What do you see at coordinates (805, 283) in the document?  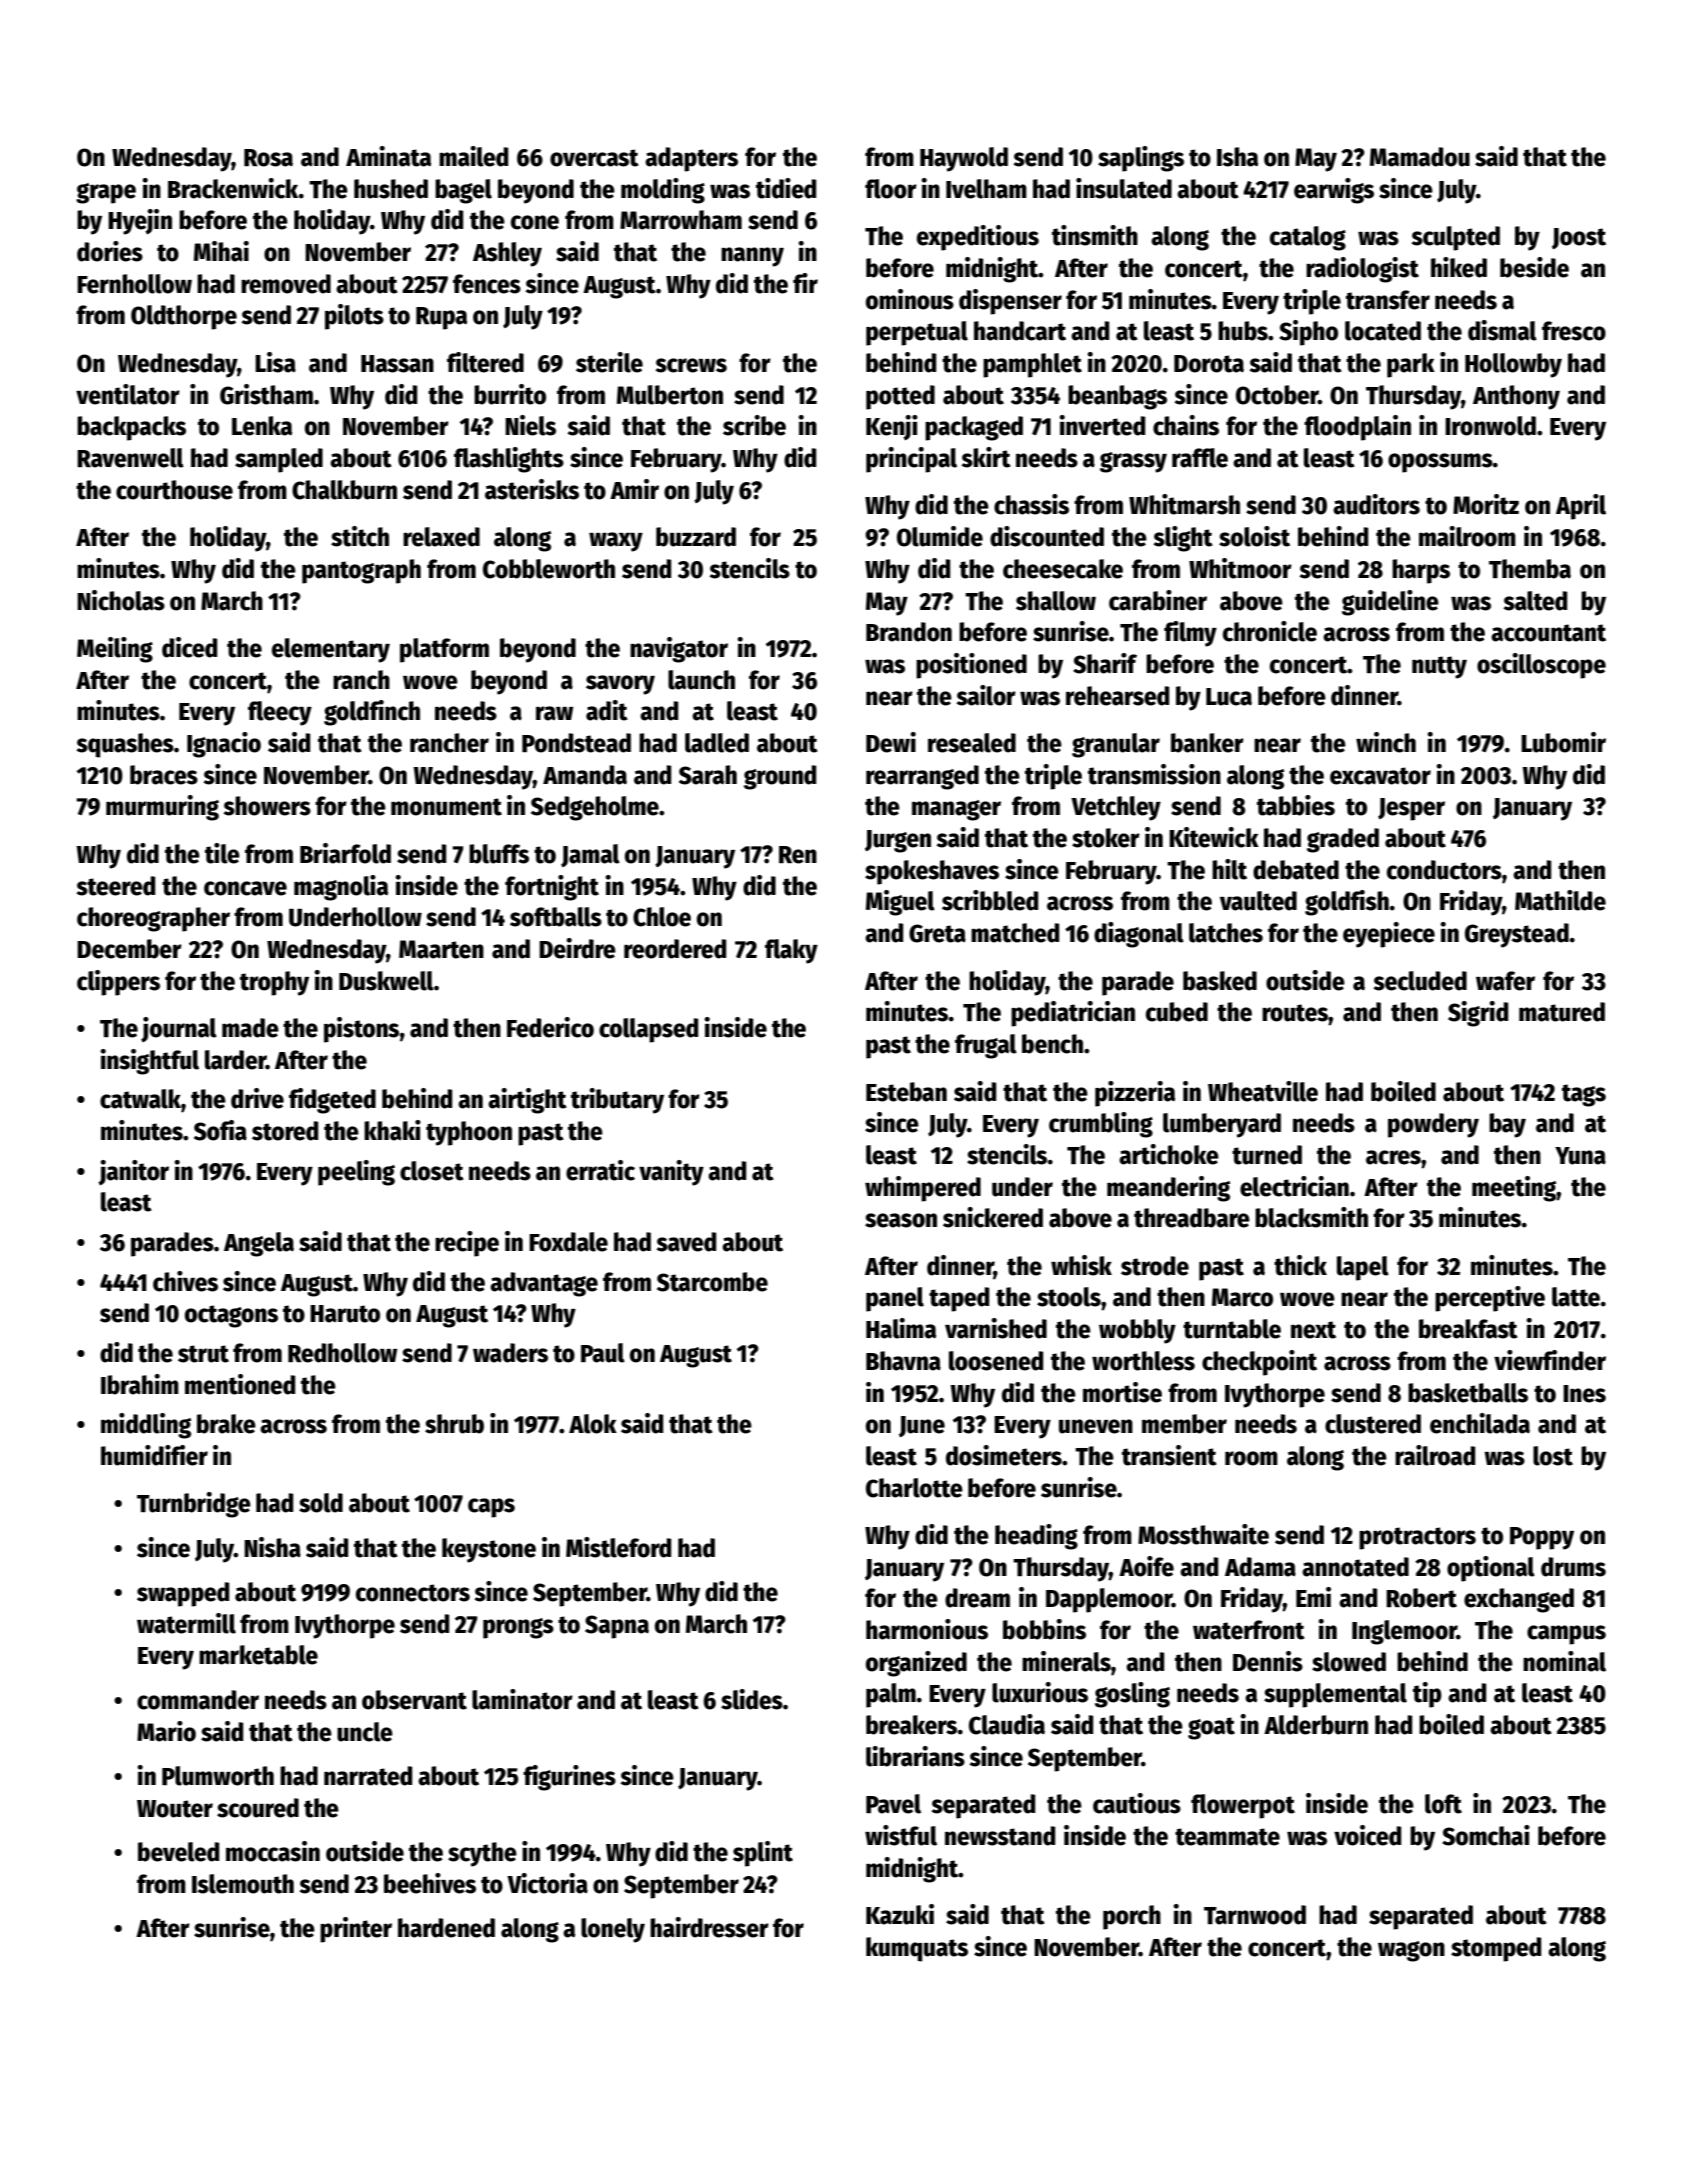 I see `fir` at bounding box center [805, 283].
